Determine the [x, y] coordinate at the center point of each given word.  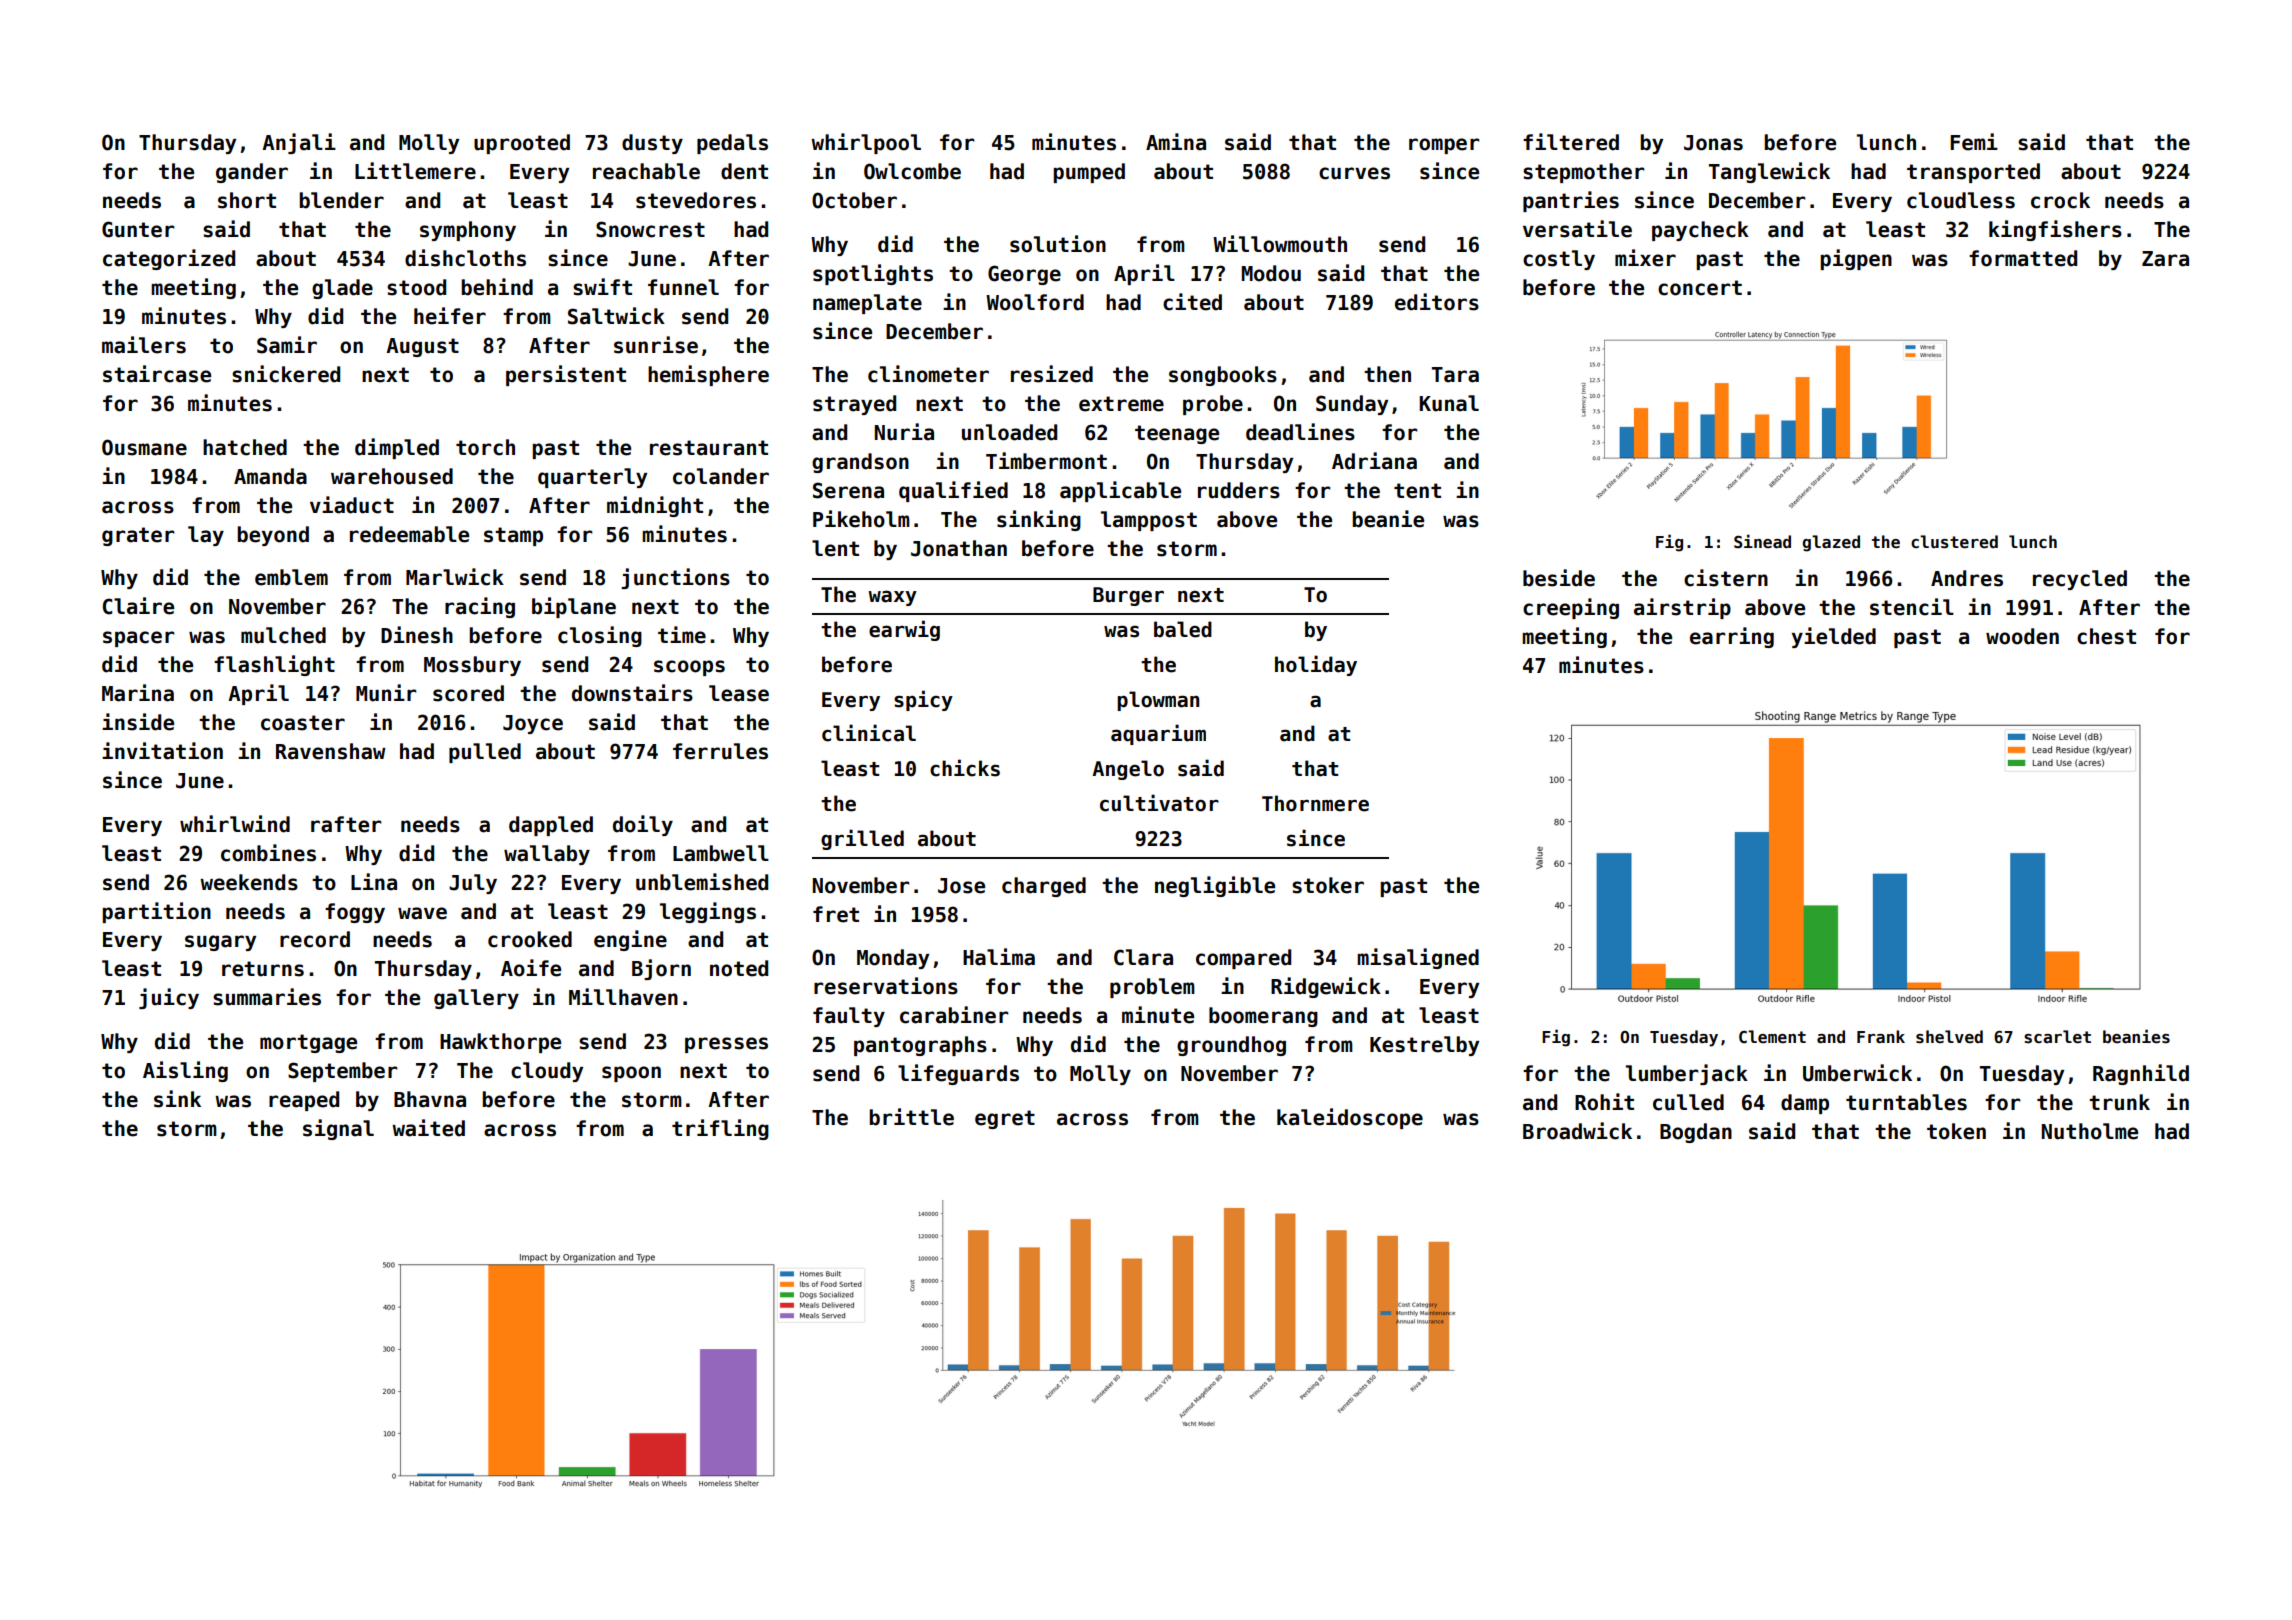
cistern [1726, 578]
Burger [1128, 596]
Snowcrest [650, 229]
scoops [689, 668]
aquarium [1158, 734]
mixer [1645, 258]
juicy [169, 998]
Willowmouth [1280, 244]
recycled [2080, 580]
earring [1732, 637]
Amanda [270, 476]
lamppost [1149, 521]
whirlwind [235, 824]
